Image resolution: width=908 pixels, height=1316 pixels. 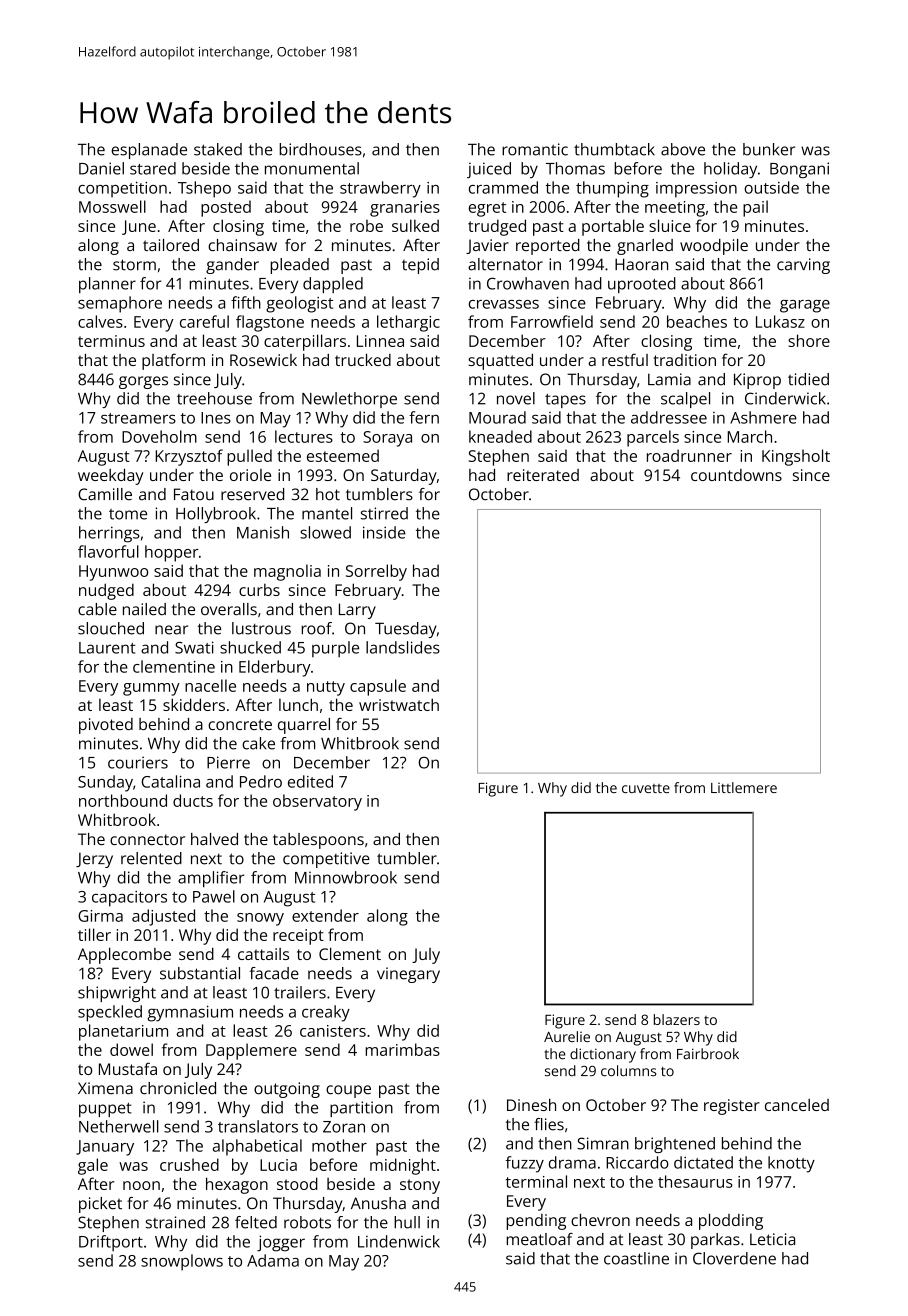 What do you see at coordinates (677, 1019) in the screenshot?
I see `blazers` at bounding box center [677, 1019].
